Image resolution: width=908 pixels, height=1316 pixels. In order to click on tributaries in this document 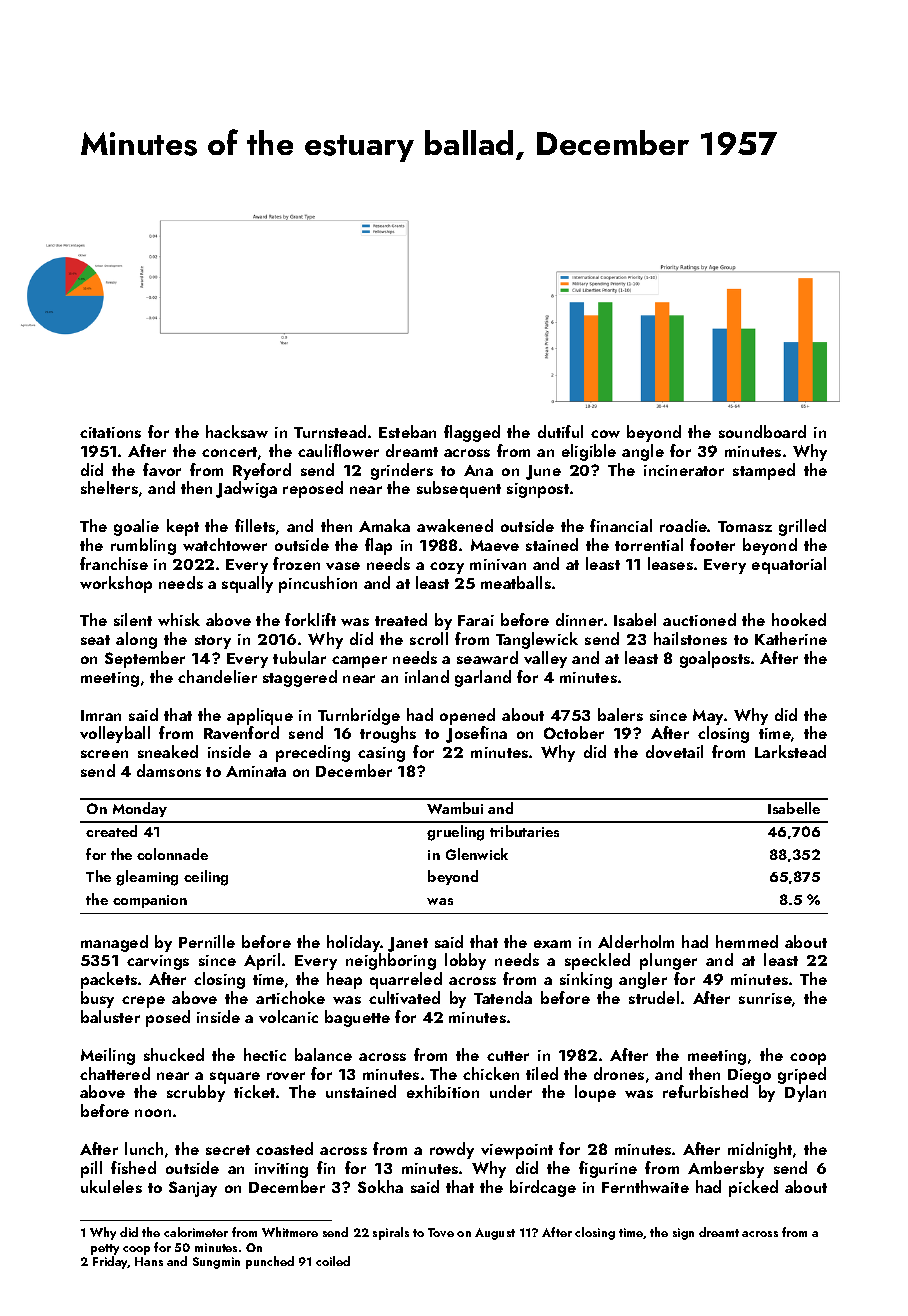, I will do `click(524, 831)`.
